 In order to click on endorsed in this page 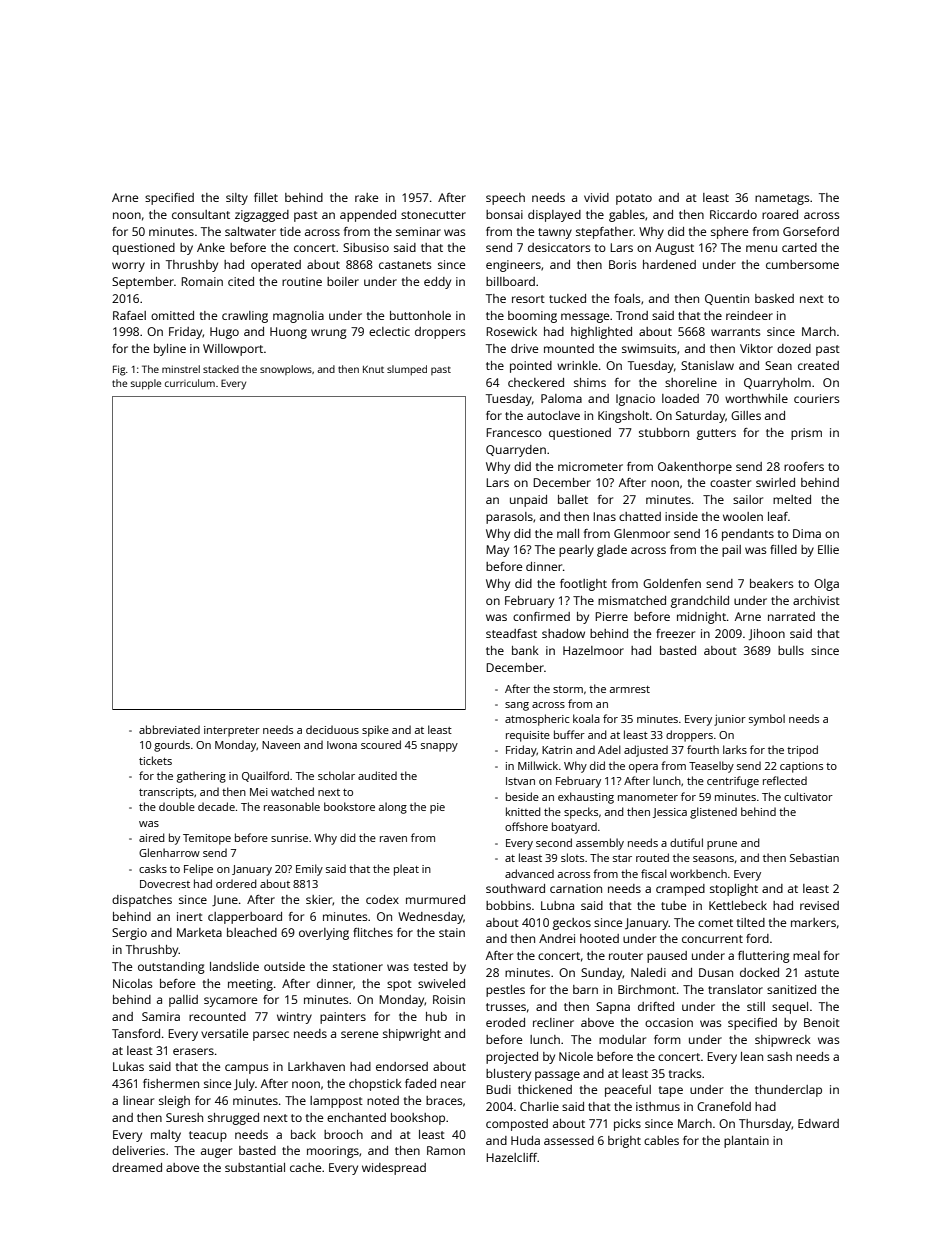, I will do `click(402, 1066)`.
